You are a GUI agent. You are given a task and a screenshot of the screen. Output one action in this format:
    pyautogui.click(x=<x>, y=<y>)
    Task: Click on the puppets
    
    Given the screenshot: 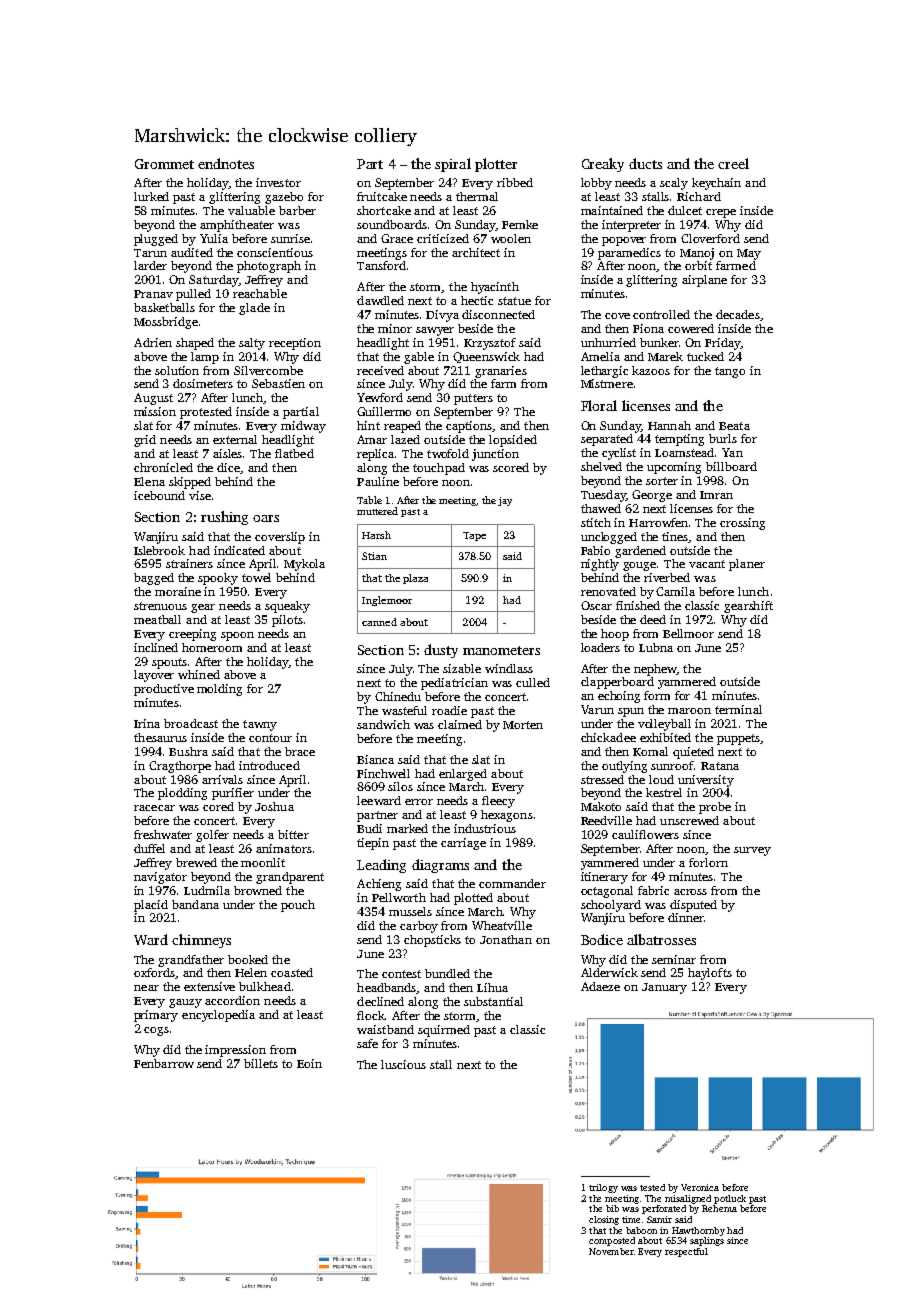 What is the action you would take?
    pyautogui.click(x=738, y=739)
